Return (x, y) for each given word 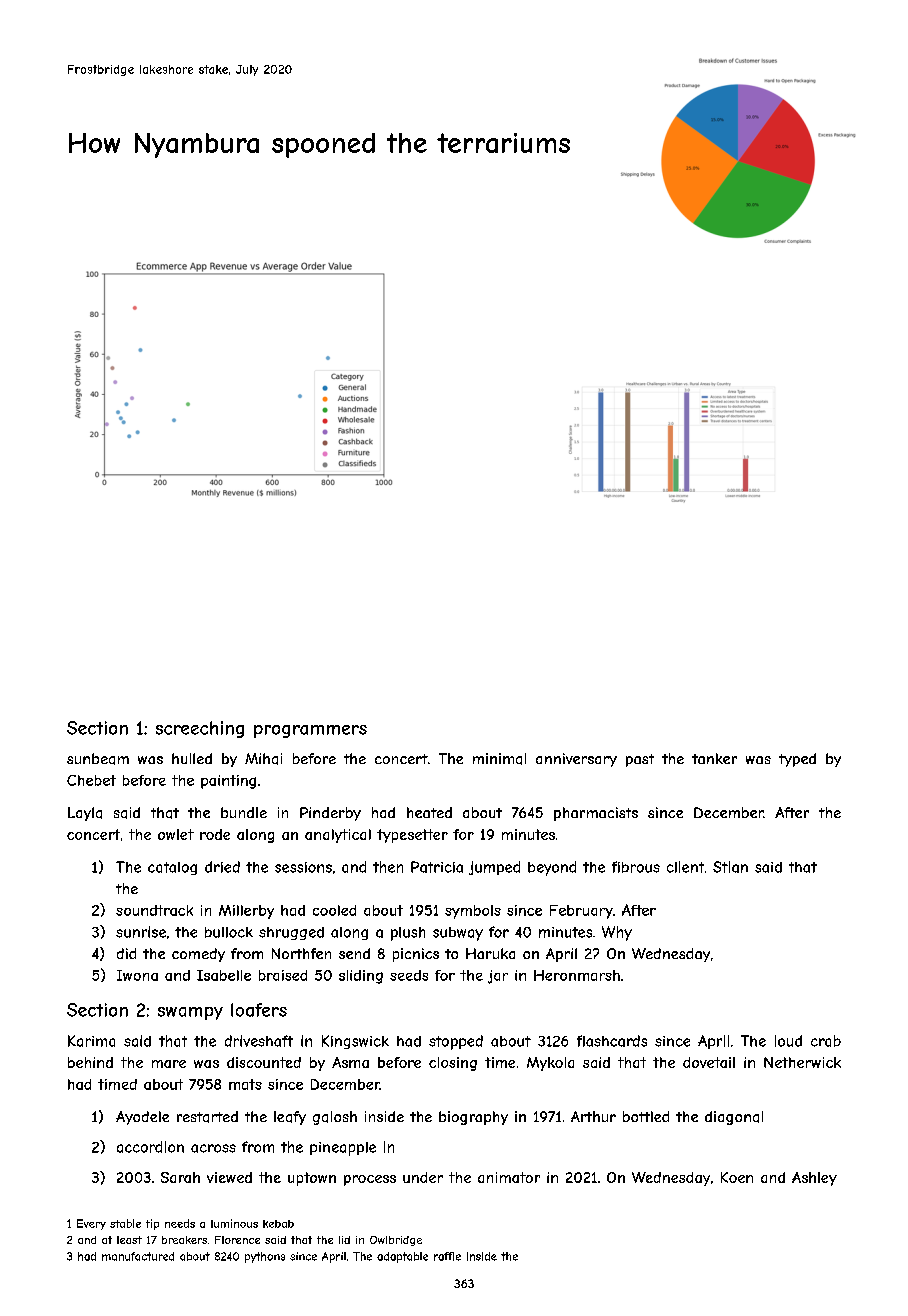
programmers (310, 731)
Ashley (814, 1179)
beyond (552, 868)
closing (453, 1064)
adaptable (402, 1257)
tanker (714, 758)
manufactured (138, 1256)
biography (473, 1118)
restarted (207, 1117)
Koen (737, 1177)
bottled (646, 1116)
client (685, 867)
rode (215, 834)
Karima (91, 1041)
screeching (200, 729)
